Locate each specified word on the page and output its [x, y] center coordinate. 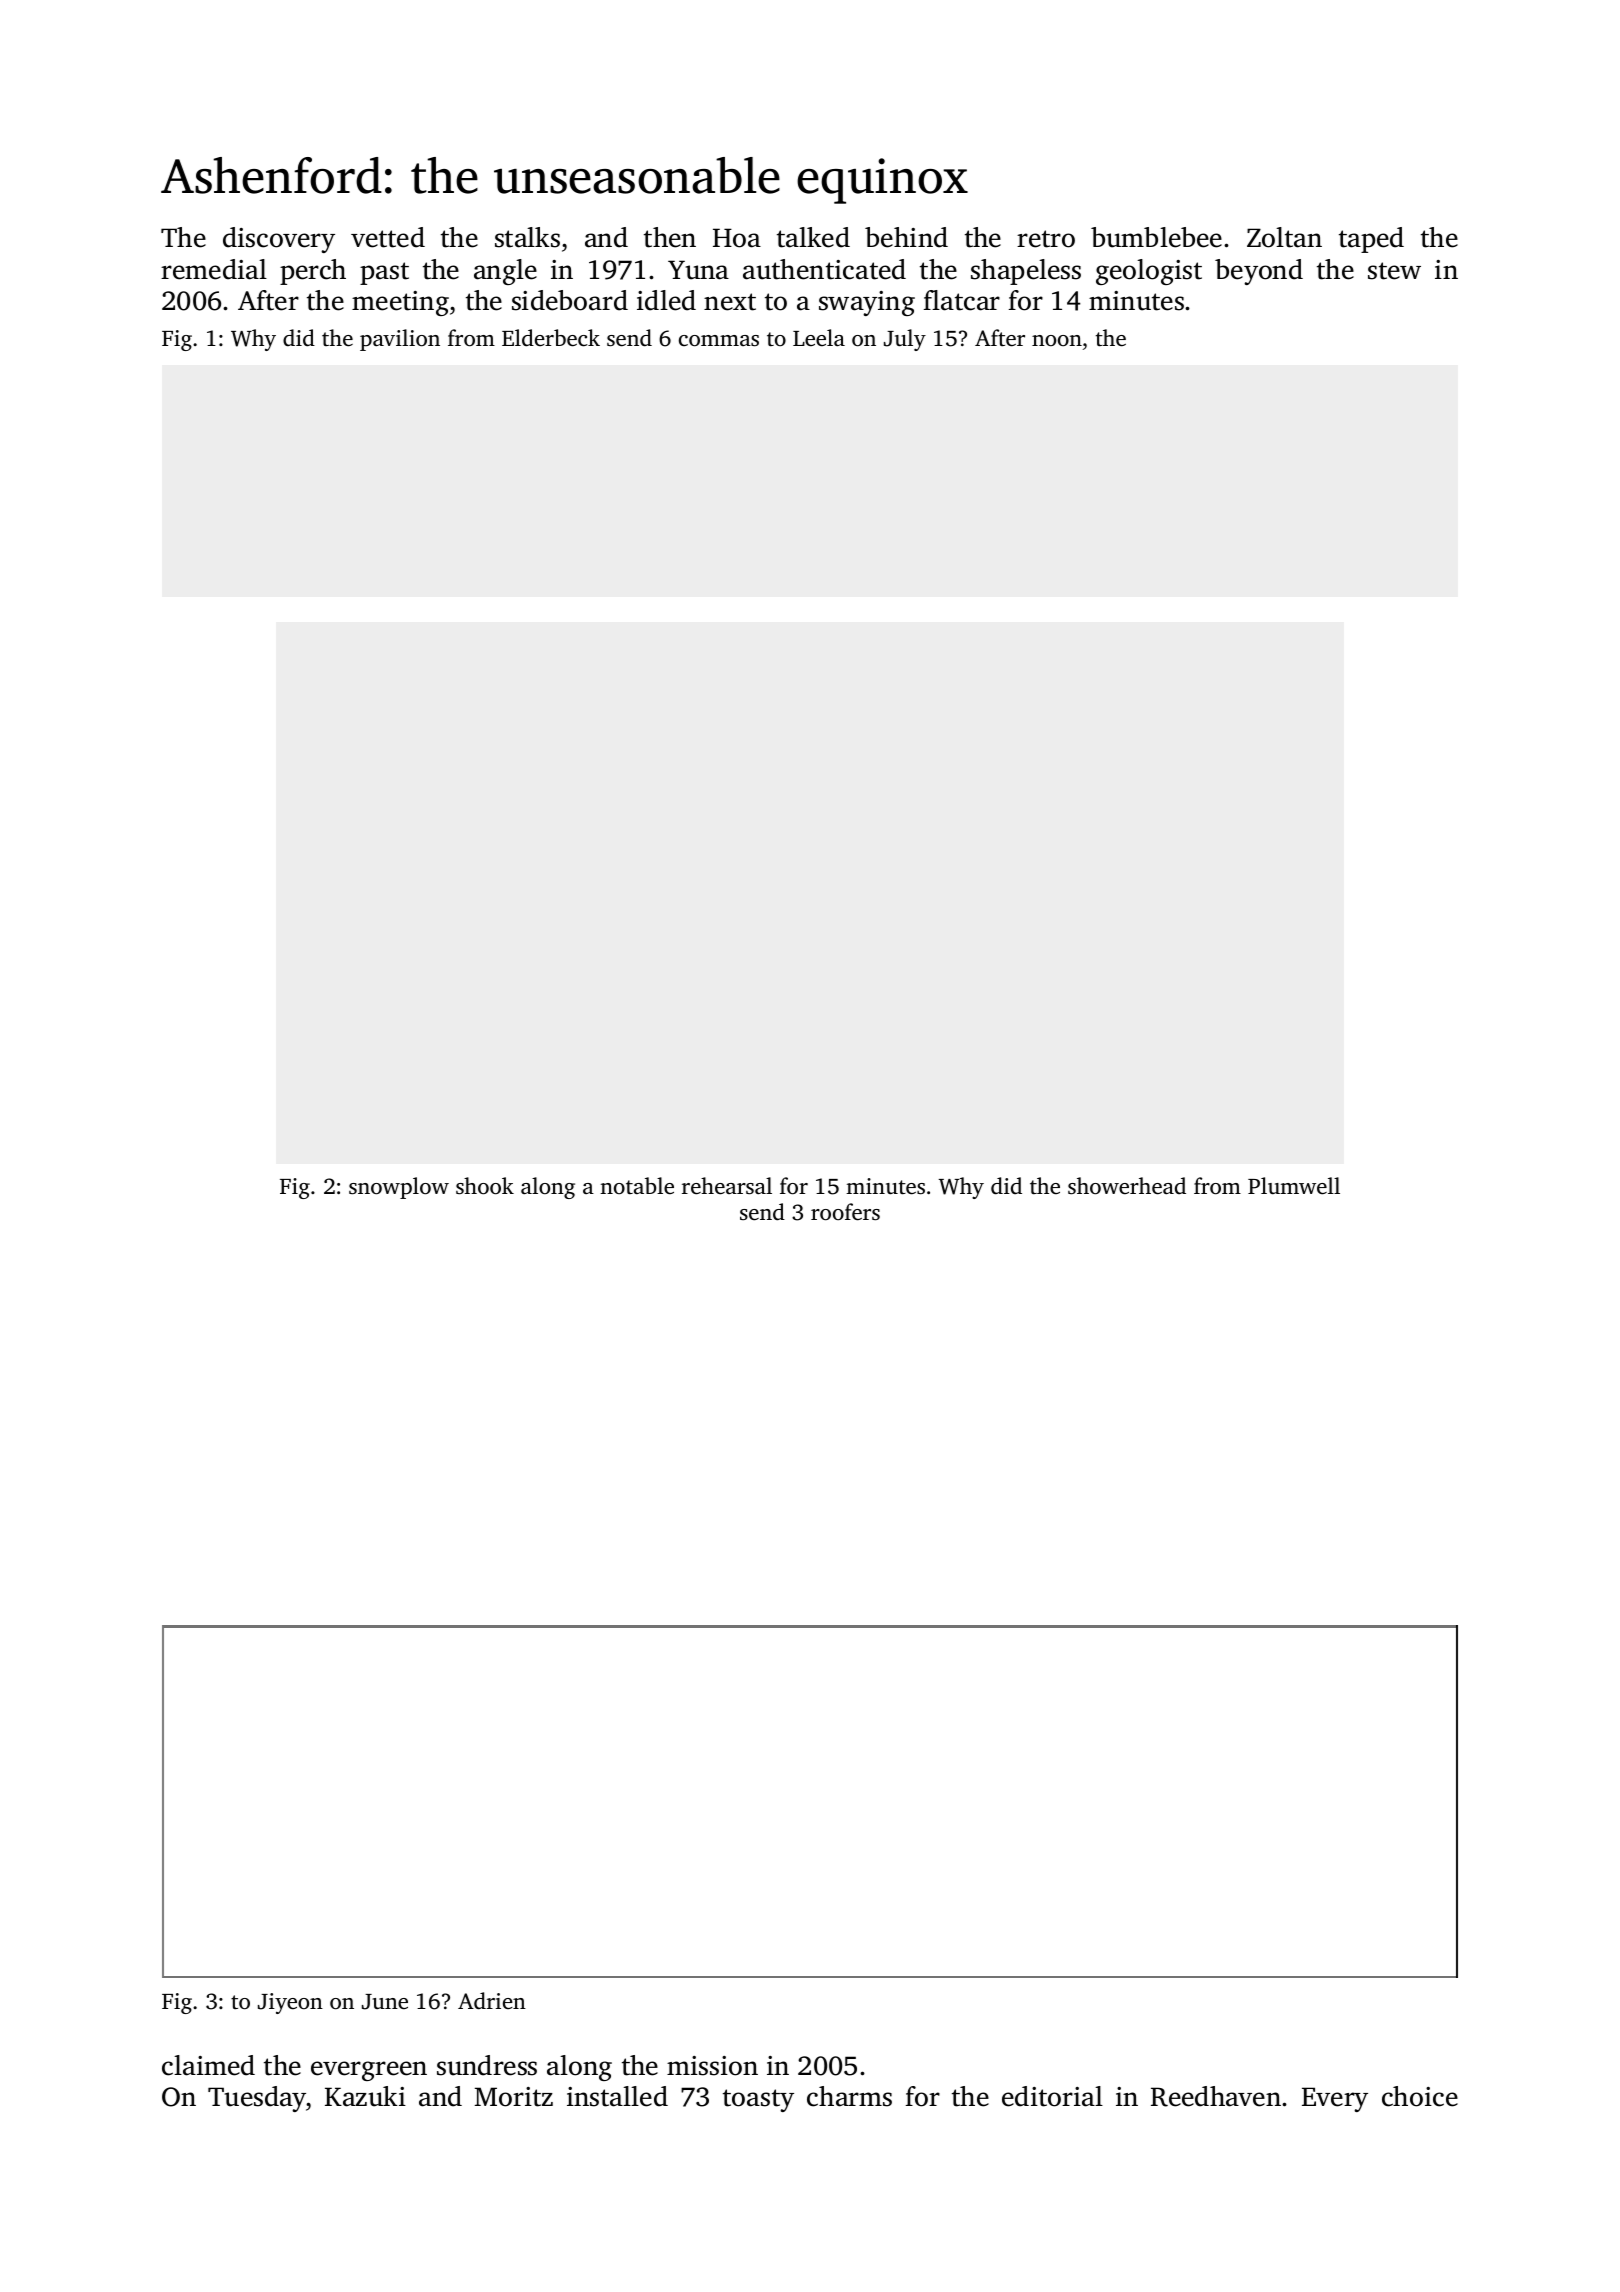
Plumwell [1294, 1186]
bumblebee [1156, 237]
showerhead [1127, 1186]
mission [712, 2066]
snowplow [399, 1188]
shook [485, 1186]
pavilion [400, 340]
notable [637, 1185]
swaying [867, 303]
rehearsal [727, 1186]
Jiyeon [290, 2003]
